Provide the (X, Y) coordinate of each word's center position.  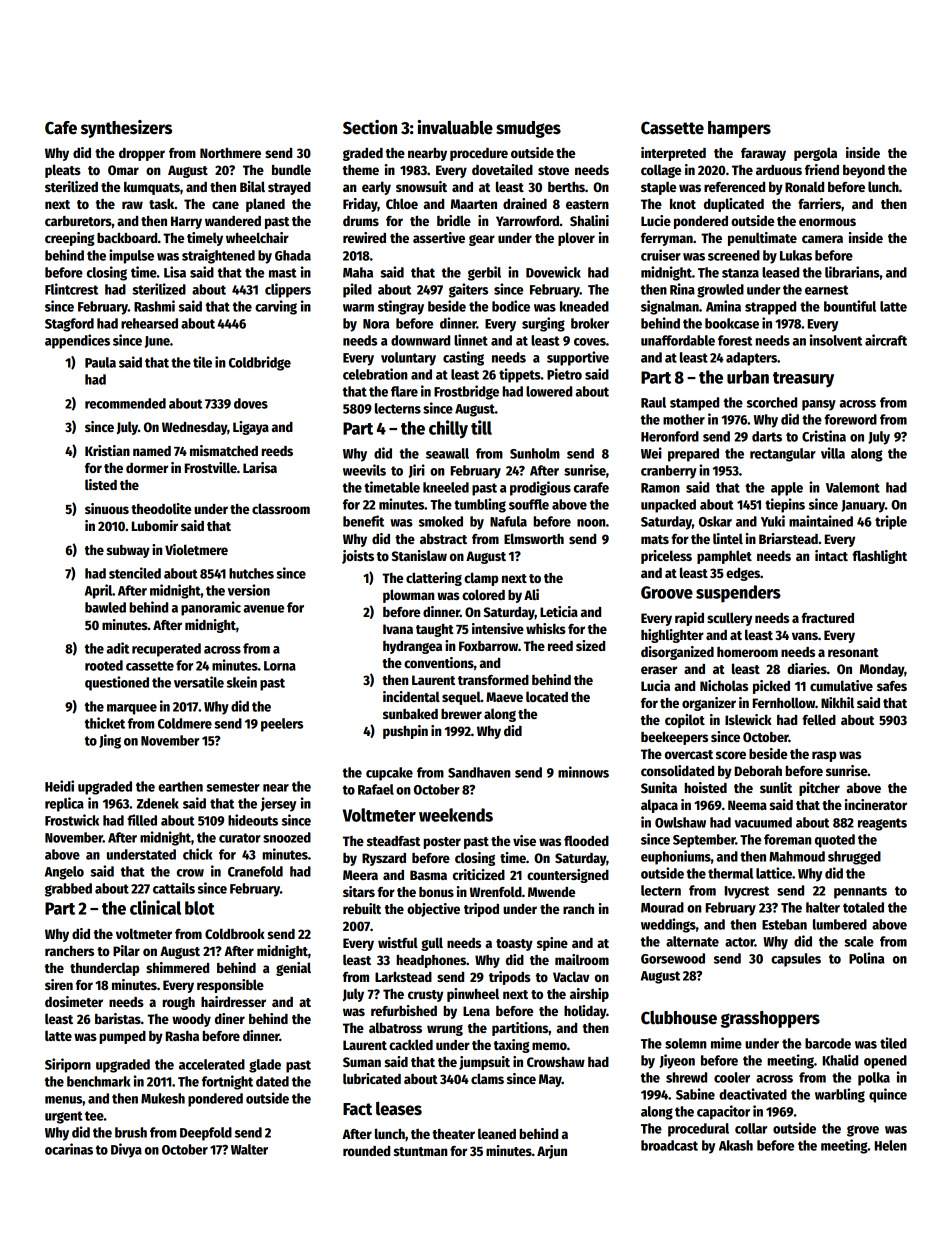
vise (524, 840)
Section (370, 127)
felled (819, 719)
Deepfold (206, 1134)
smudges (528, 129)
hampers (739, 129)
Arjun (552, 1152)
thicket (105, 723)
